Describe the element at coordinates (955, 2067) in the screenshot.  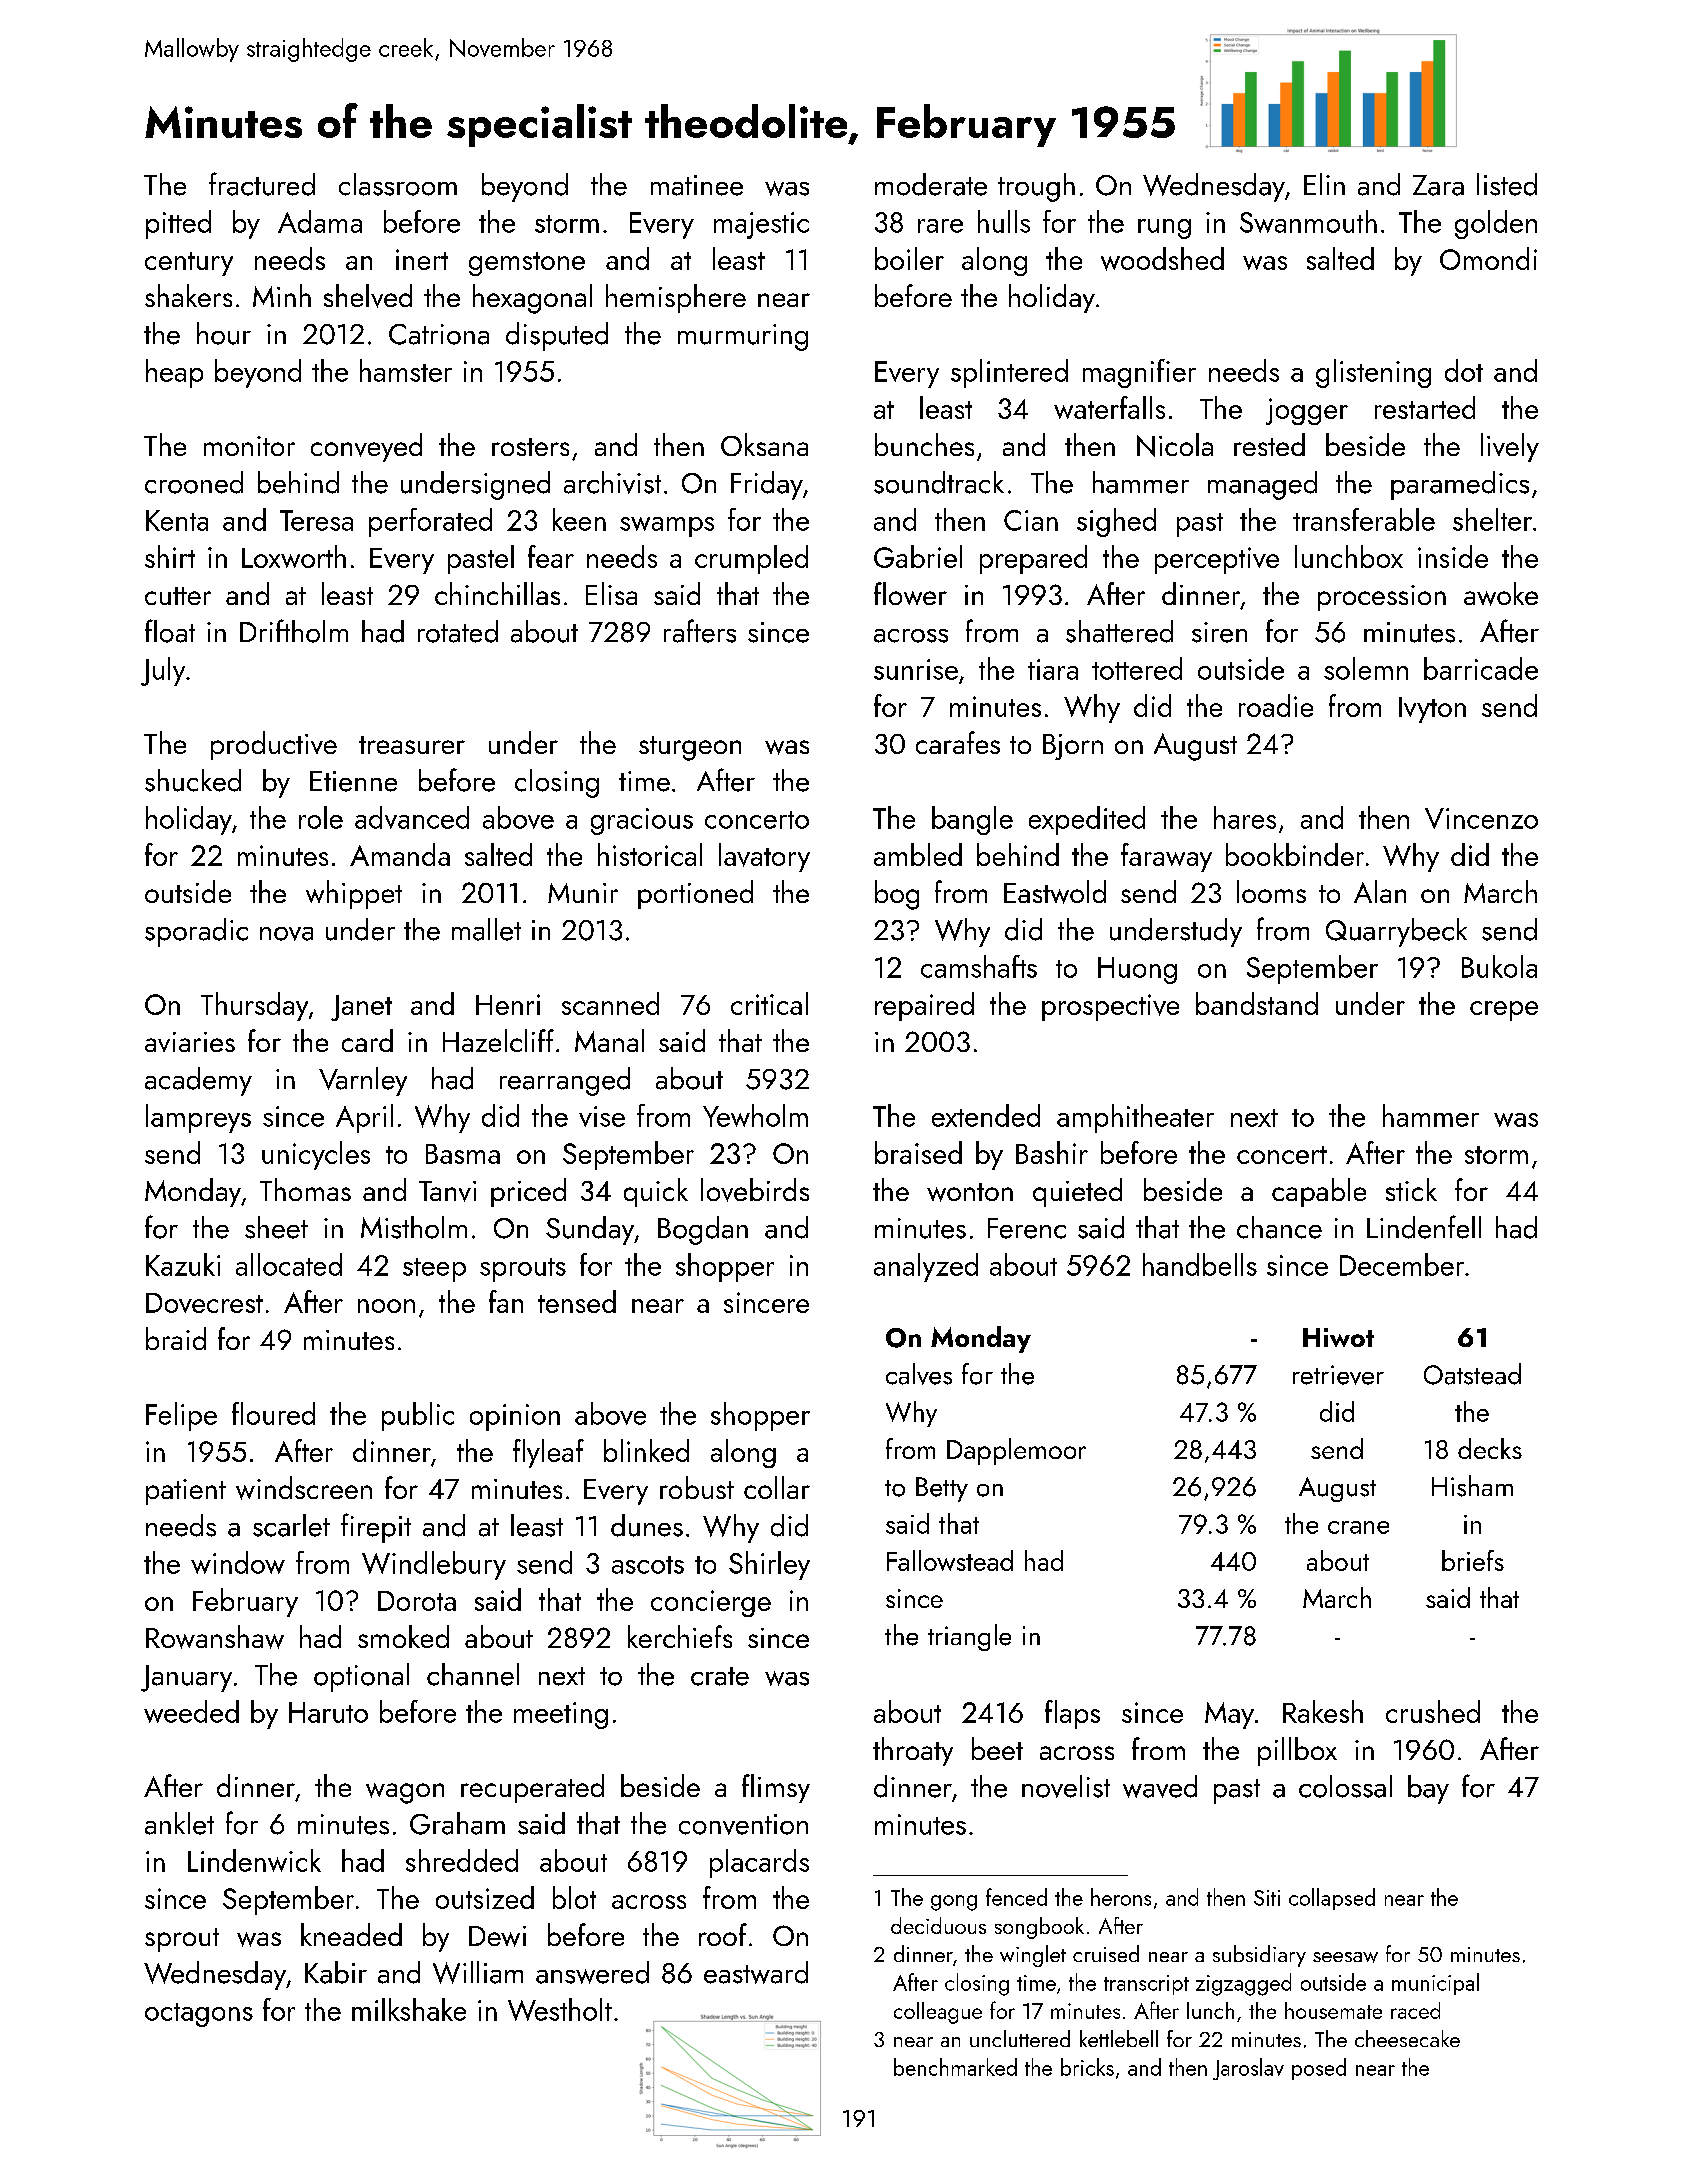
I see `benchmarked` at that location.
